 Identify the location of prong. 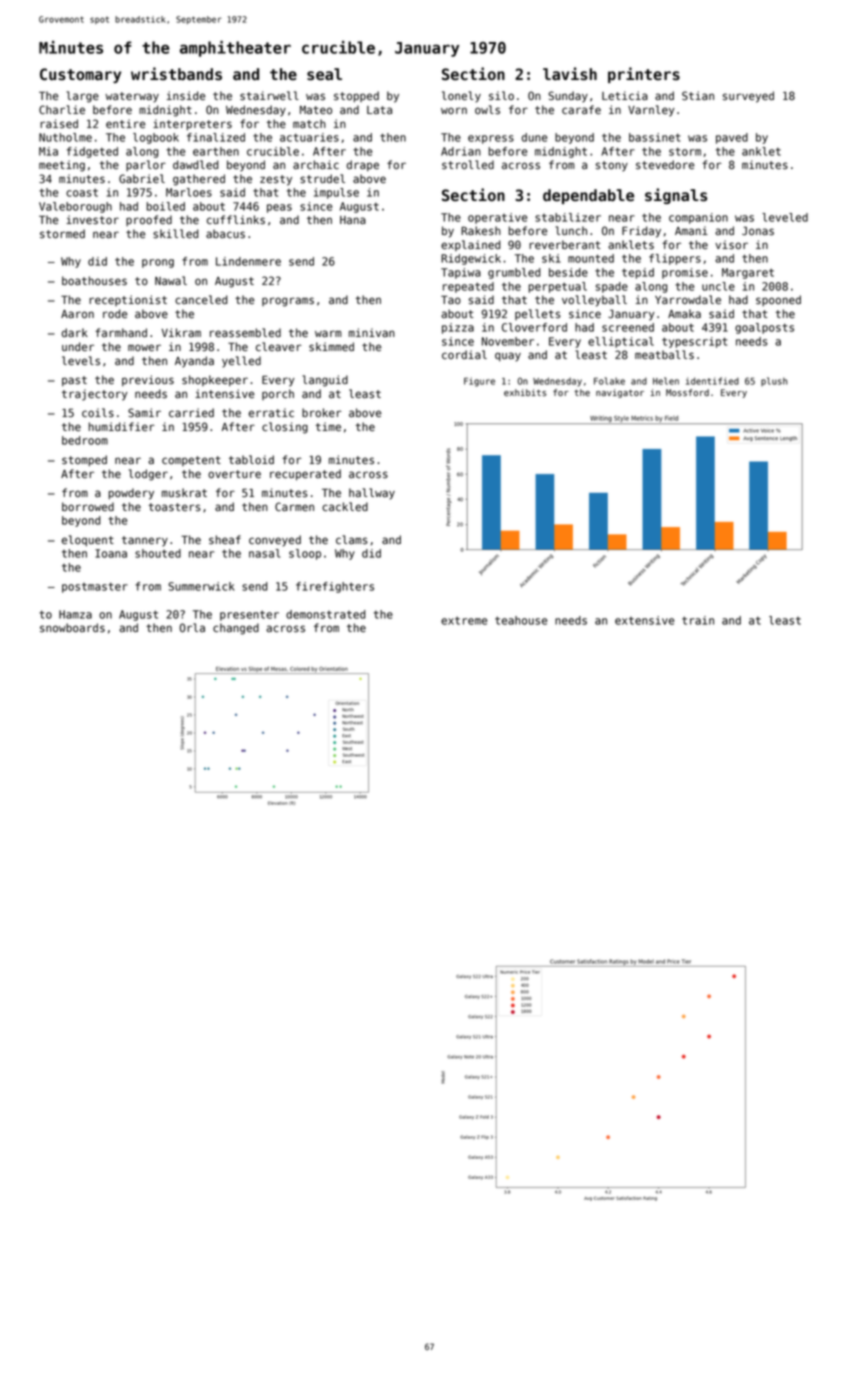
(158, 263).
